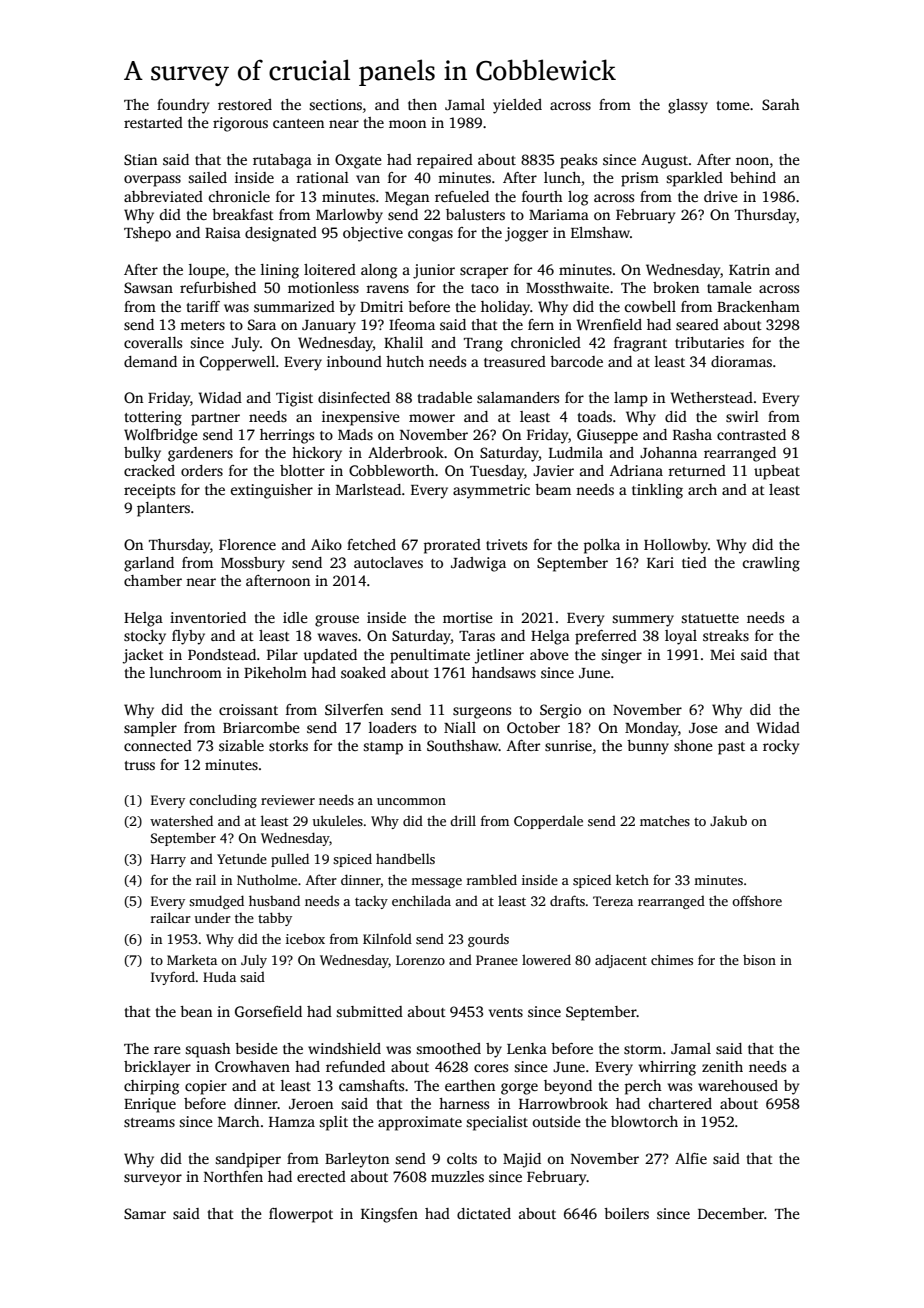 This image has height=1308, width=924. What do you see at coordinates (484, 1213) in the image?
I see `dictated` at bounding box center [484, 1213].
